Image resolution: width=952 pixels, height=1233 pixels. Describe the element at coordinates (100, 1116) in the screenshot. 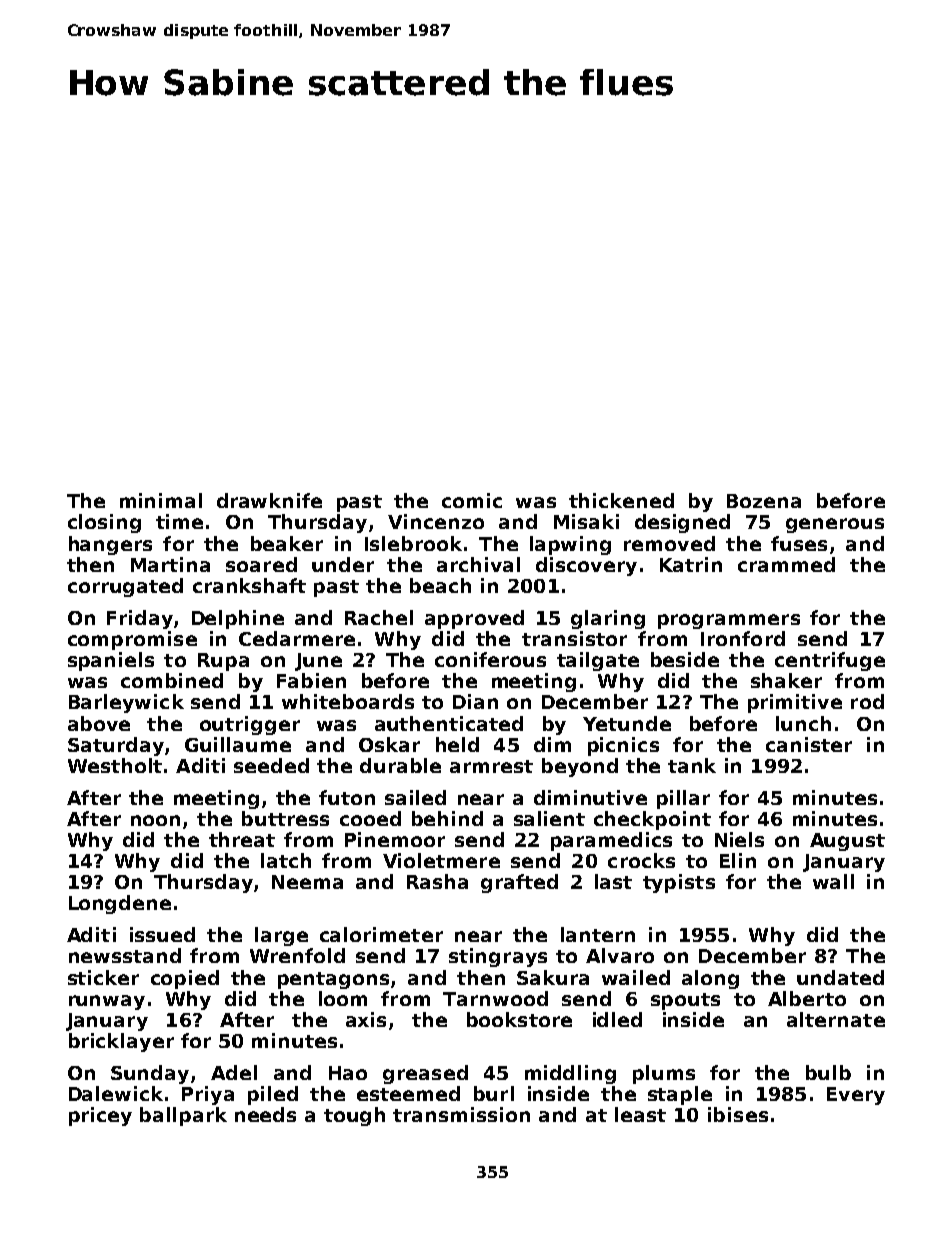

I see `pricey` at that location.
